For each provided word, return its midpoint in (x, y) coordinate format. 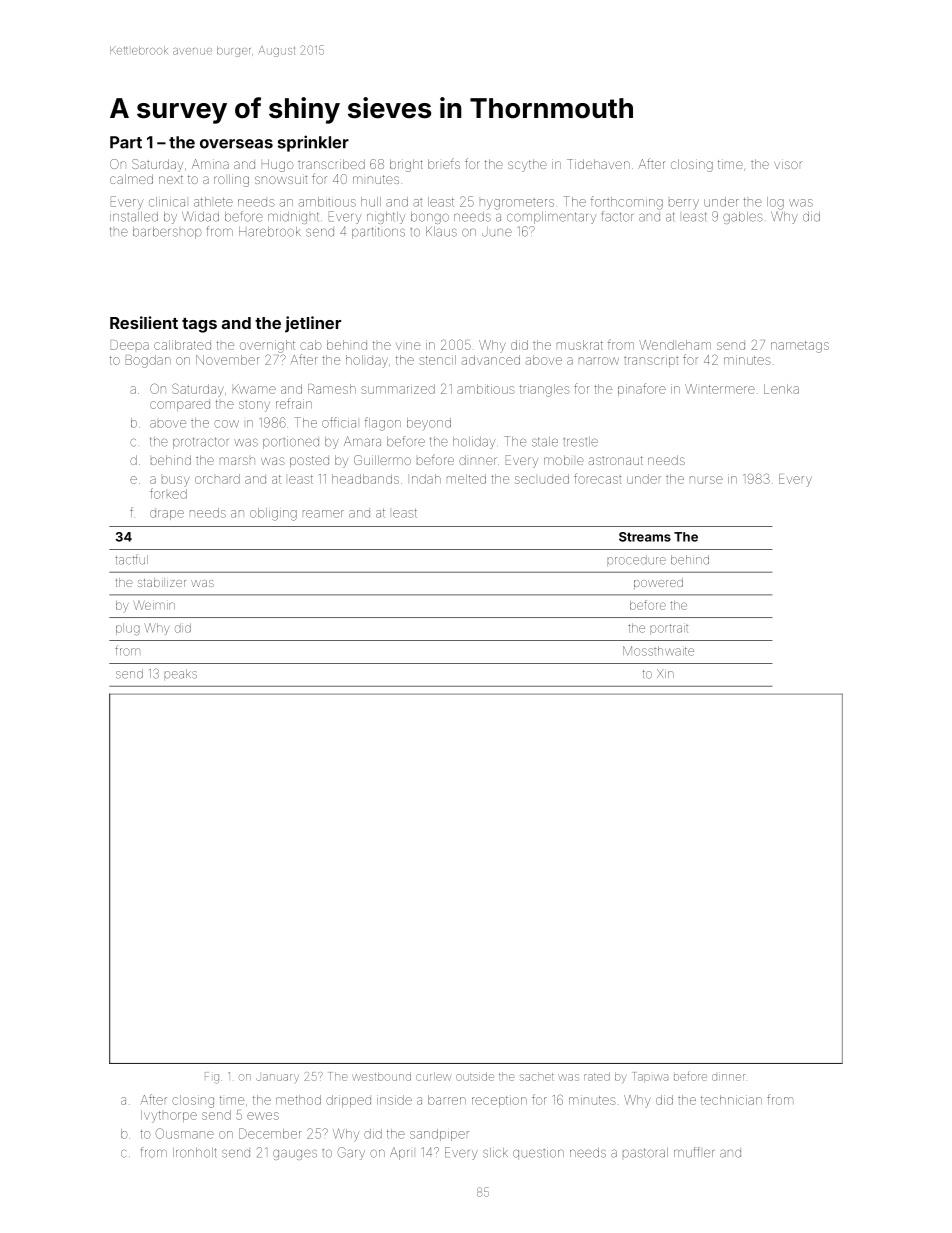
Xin (665, 673)
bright (406, 165)
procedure (636, 560)
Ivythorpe (169, 1116)
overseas (236, 144)
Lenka (781, 389)
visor (788, 164)
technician (731, 1100)
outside (475, 1076)
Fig (212, 1078)
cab (311, 345)
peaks (180, 674)
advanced (491, 360)
